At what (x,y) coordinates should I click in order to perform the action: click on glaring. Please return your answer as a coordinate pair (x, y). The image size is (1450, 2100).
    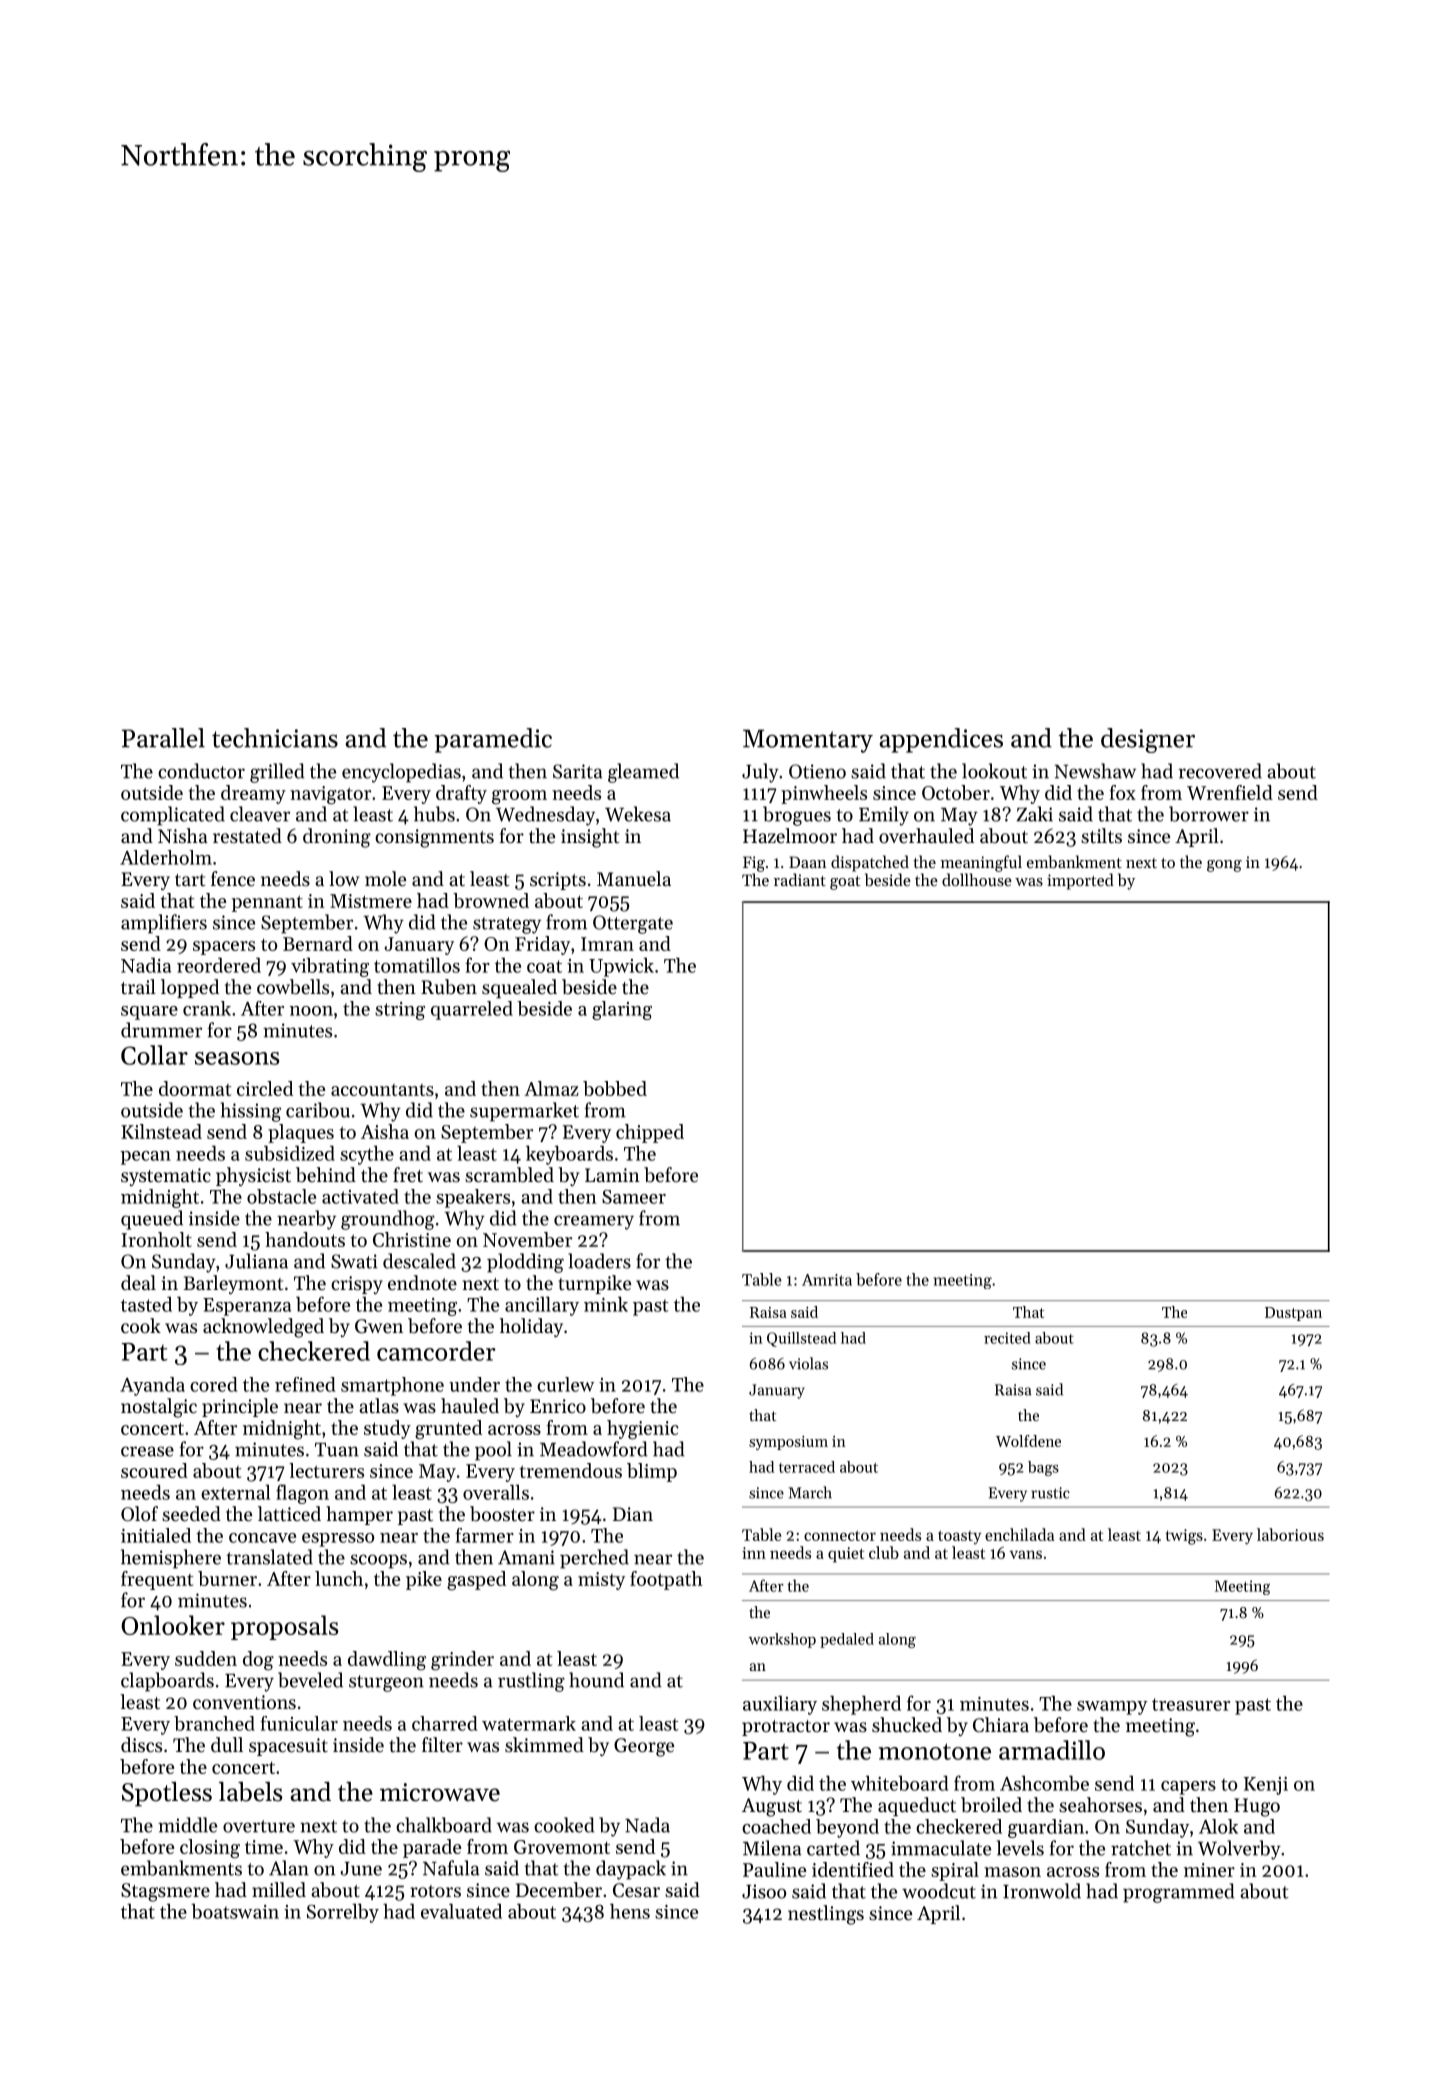
    Looking at the image, I should click on (622, 1010).
